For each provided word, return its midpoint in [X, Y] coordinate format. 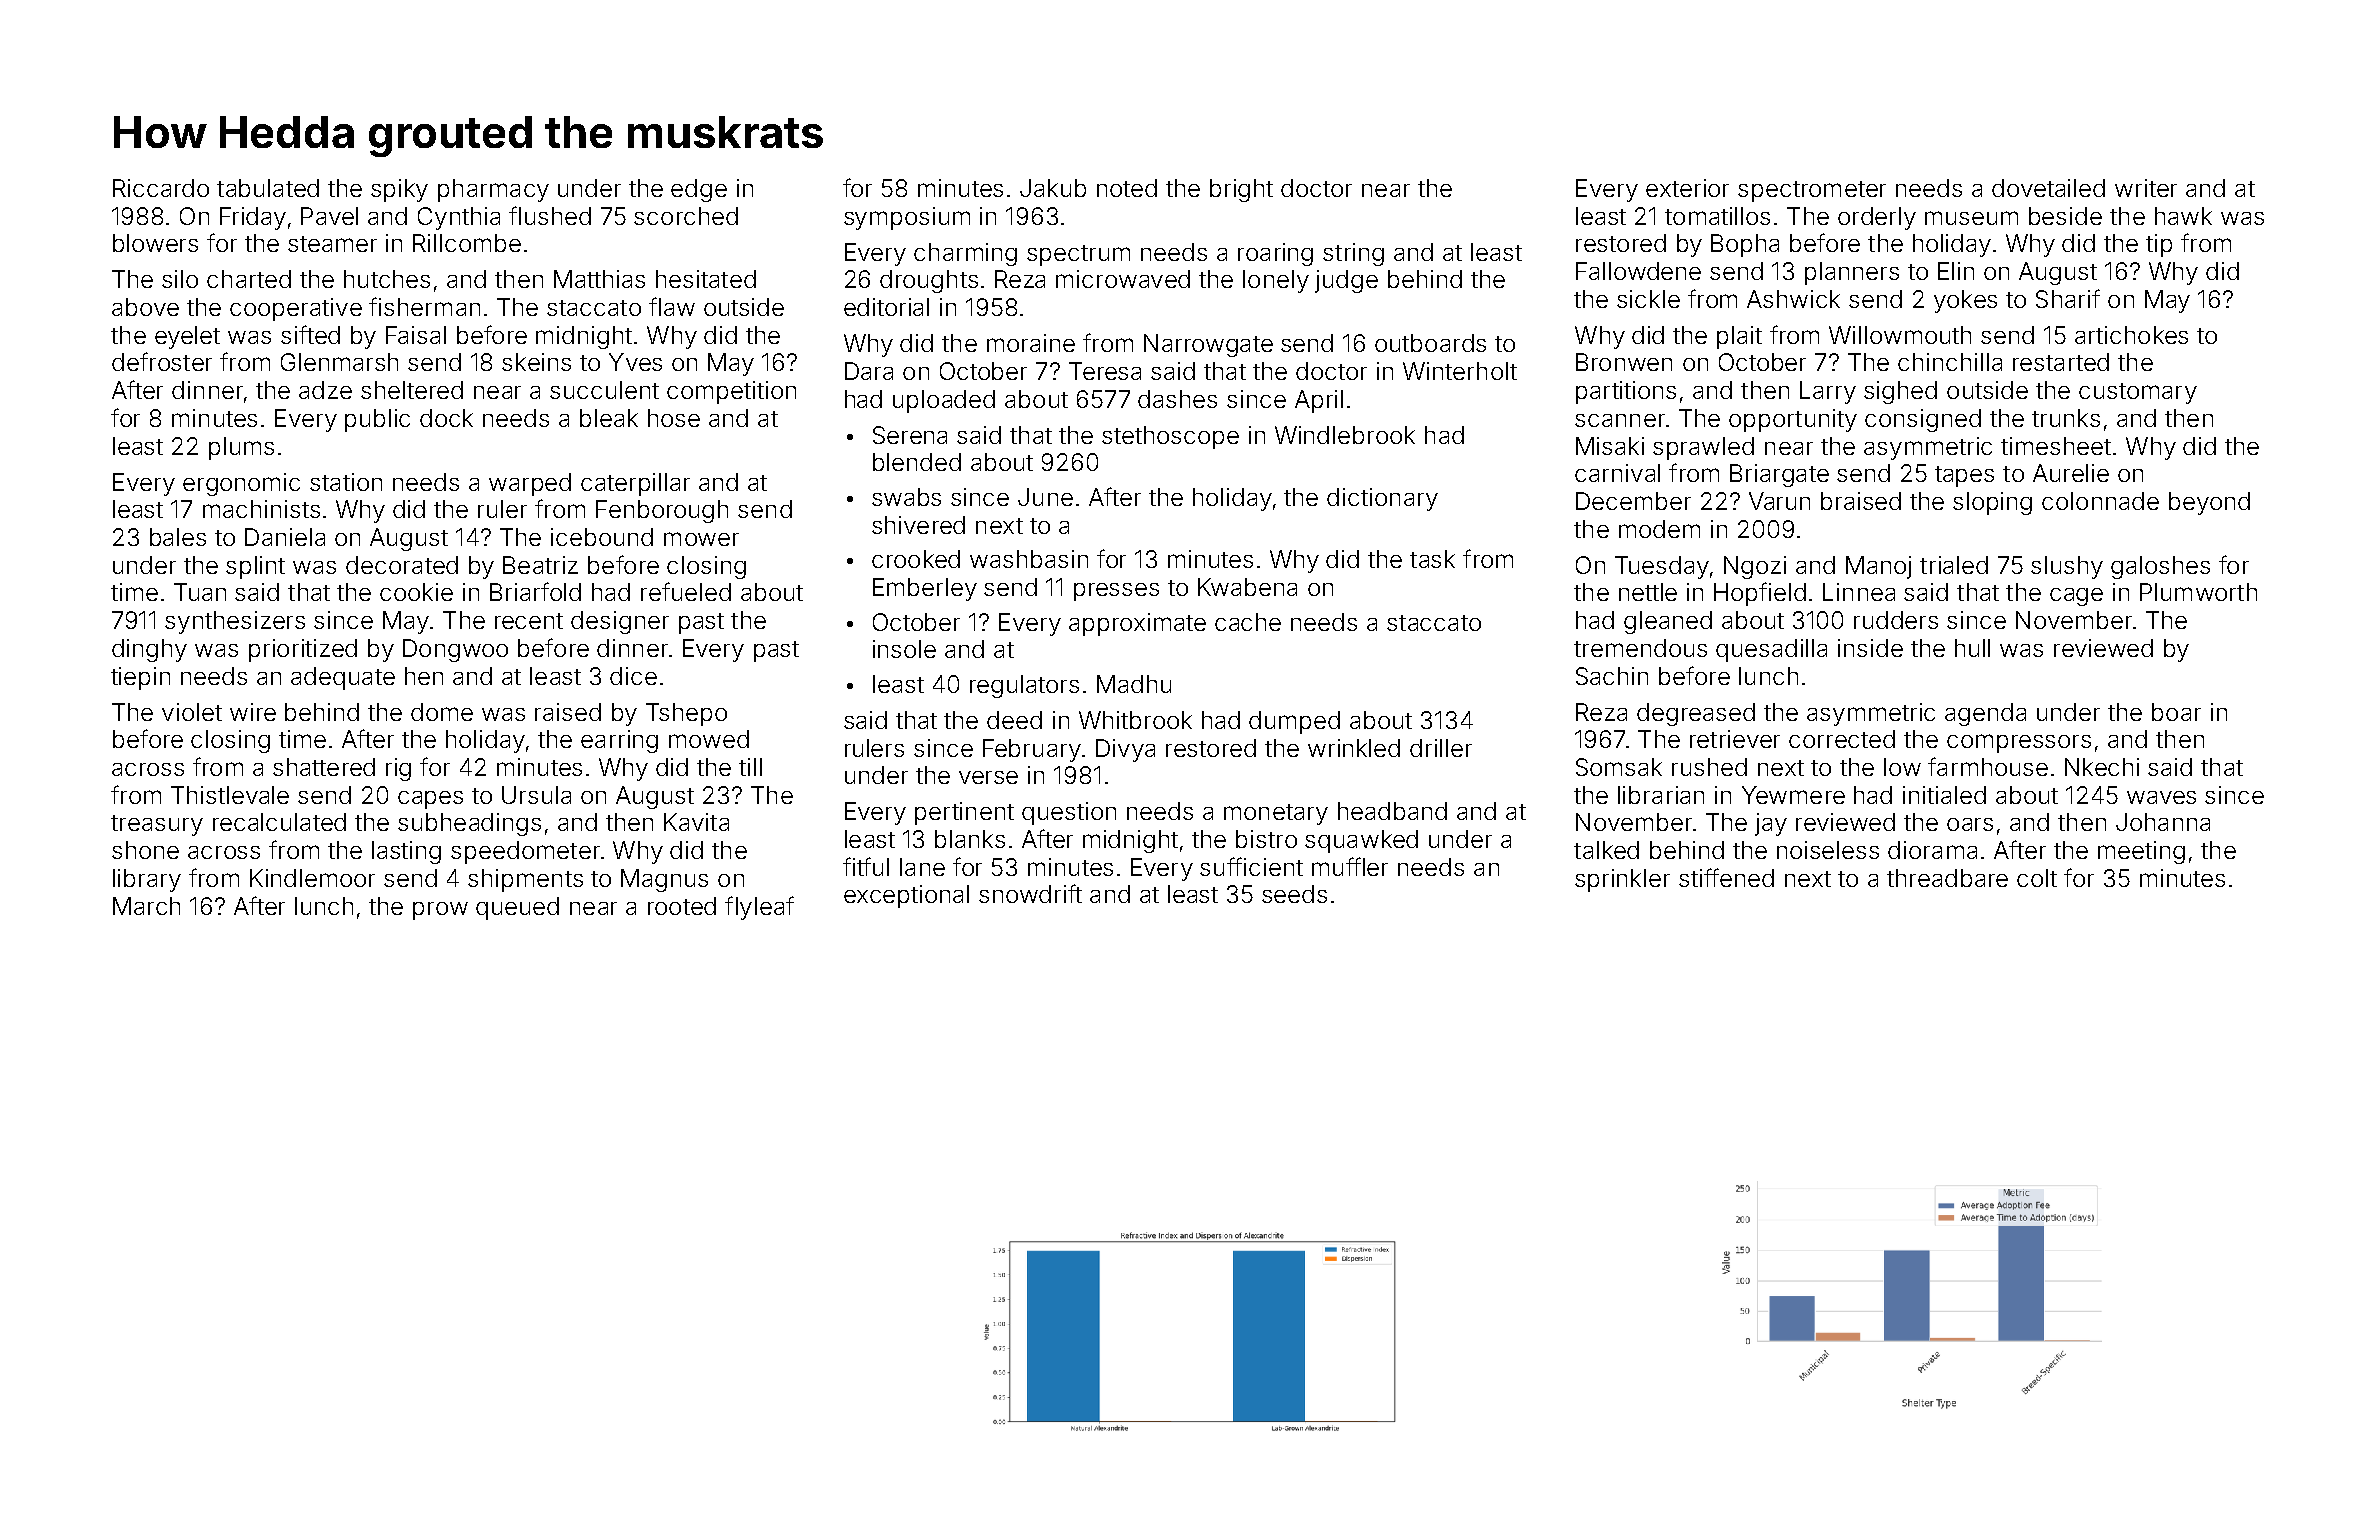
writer [2146, 188]
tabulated [268, 188]
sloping [1992, 503]
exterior [1687, 188]
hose [674, 418]
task [1432, 559]
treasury [157, 825]
